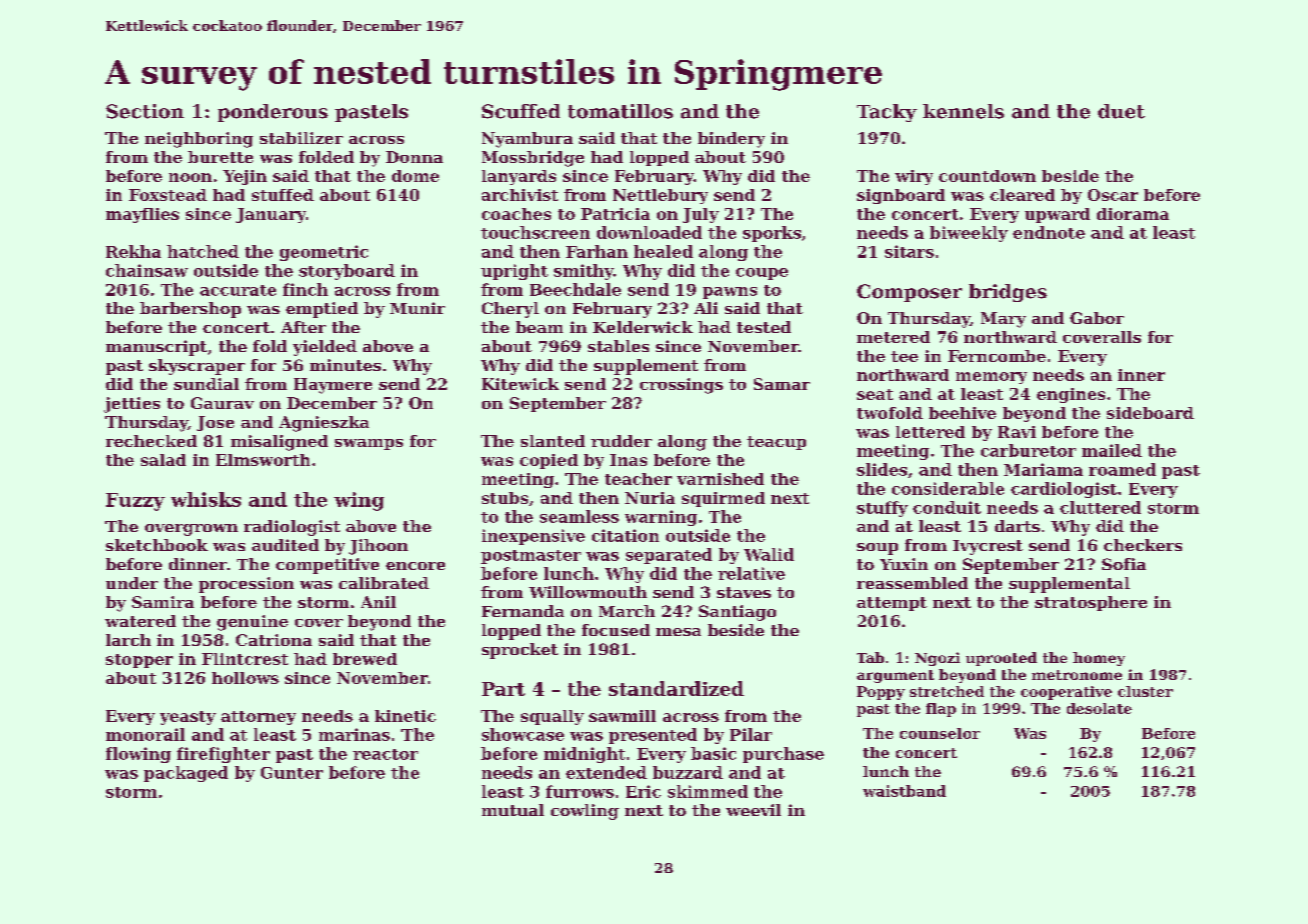 This document has height=924, width=1308. Describe the element at coordinates (197, 367) in the document. I see `skyscraper` at that location.
